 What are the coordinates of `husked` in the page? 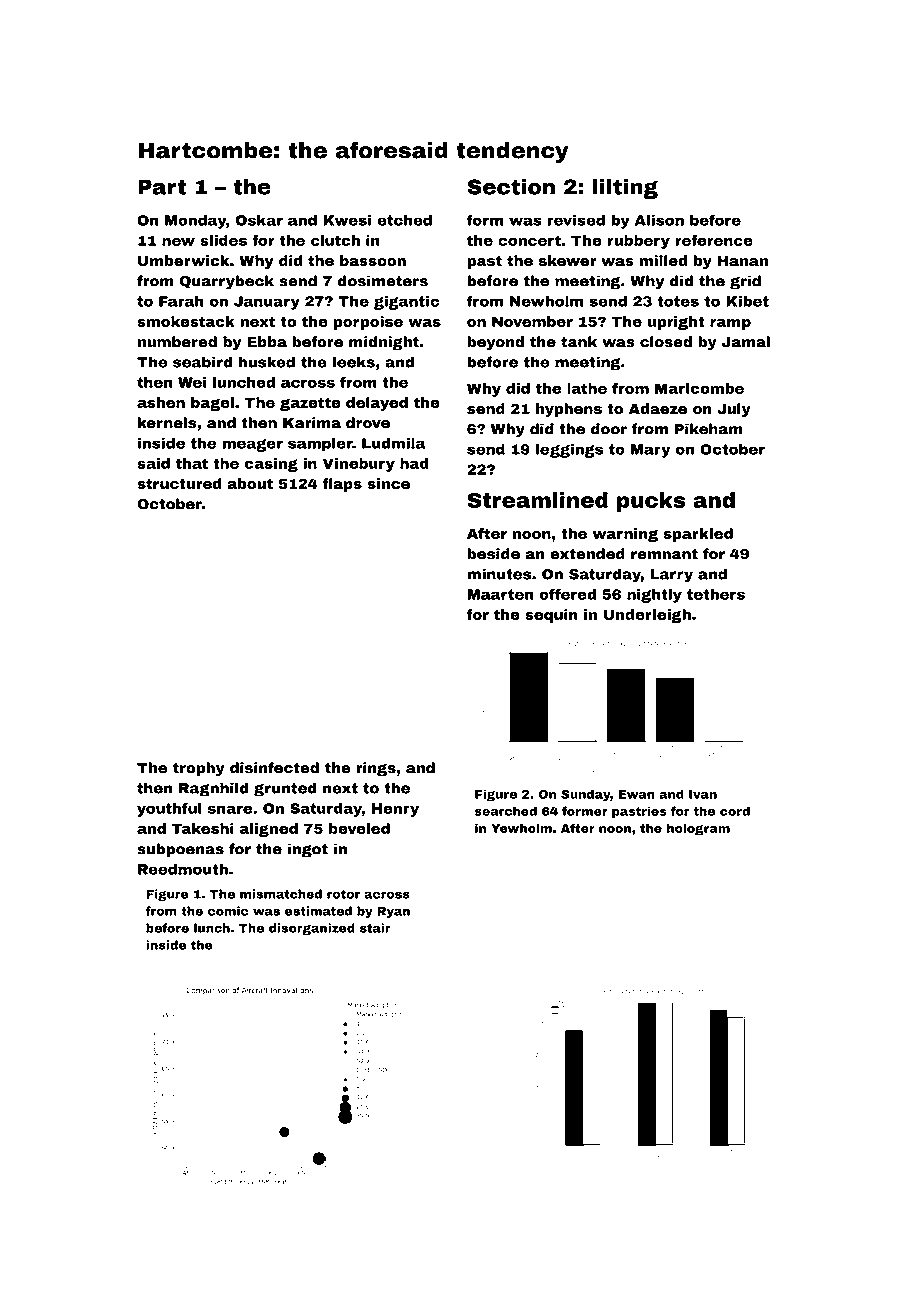 It's located at (266, 362).
